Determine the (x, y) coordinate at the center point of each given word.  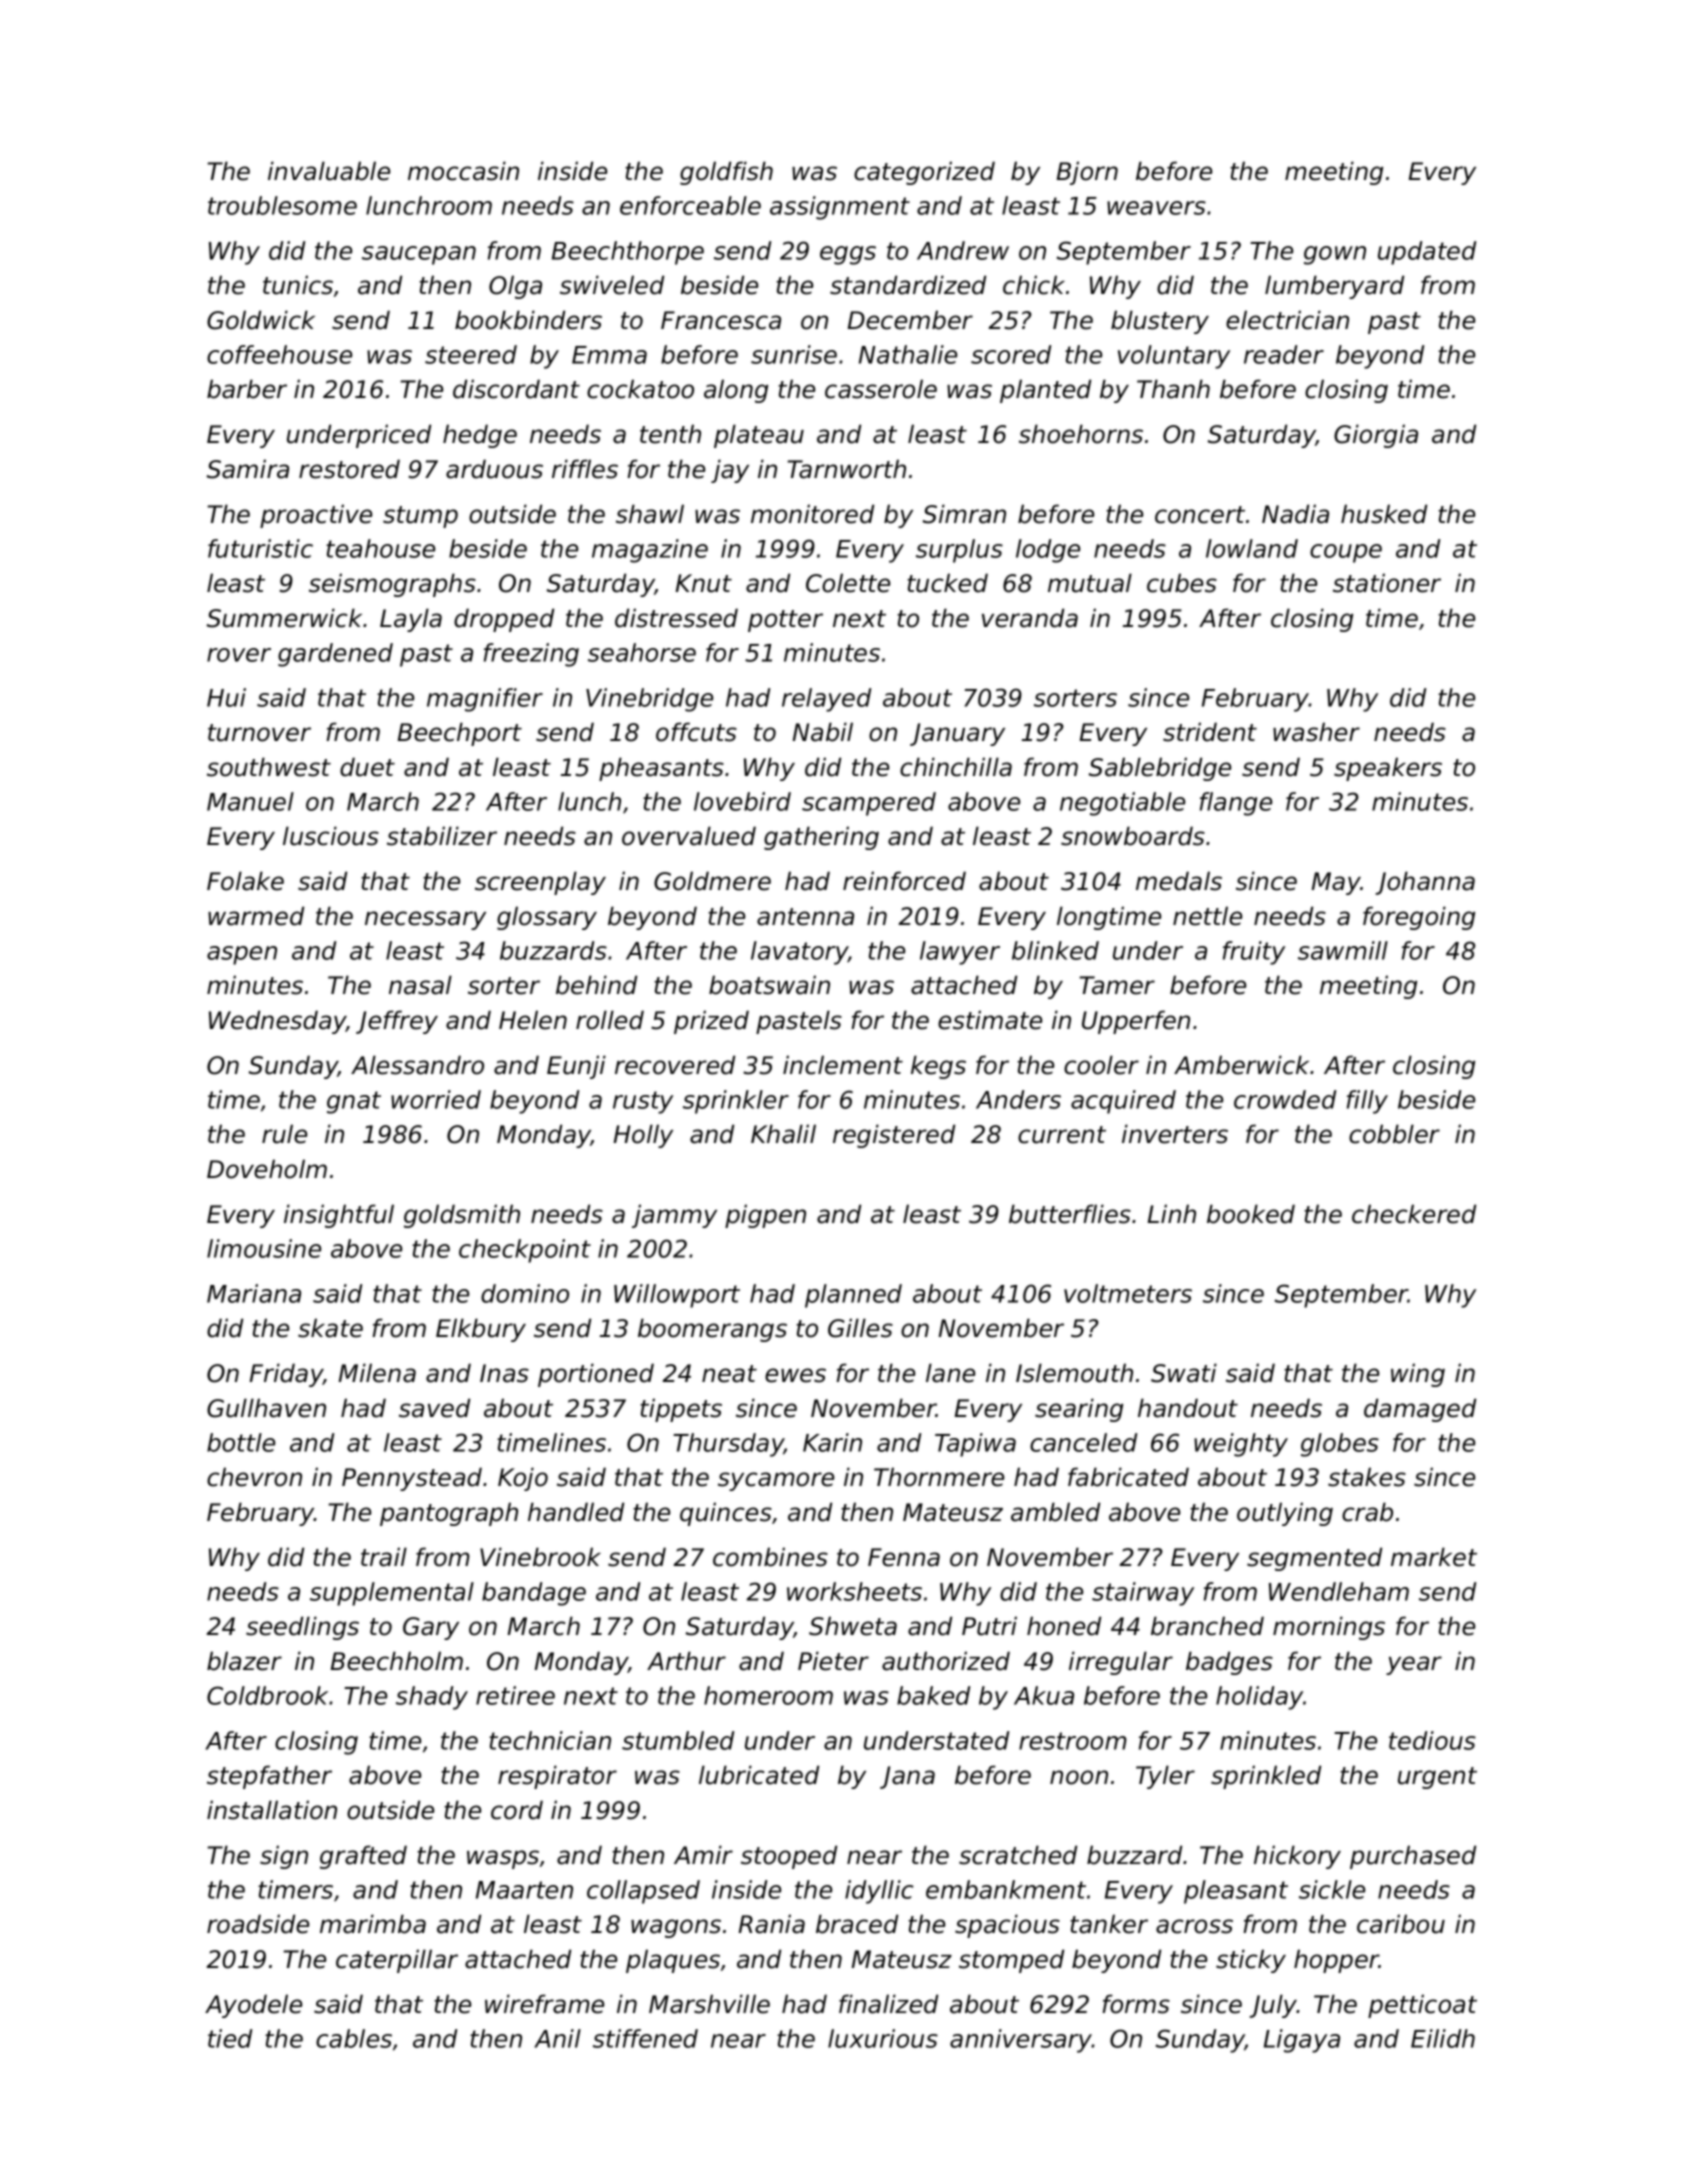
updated (1427, 253)
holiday (1259, 1698)
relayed (826, 700)
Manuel (250, 801)
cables (354, 2038)
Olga (515, 287)
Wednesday (277, 1022)
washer (1316, 732)
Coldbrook (267, 1695)
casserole (881, 389)
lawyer (960, 953)
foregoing (1419, 918)
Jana (907, 1777)
